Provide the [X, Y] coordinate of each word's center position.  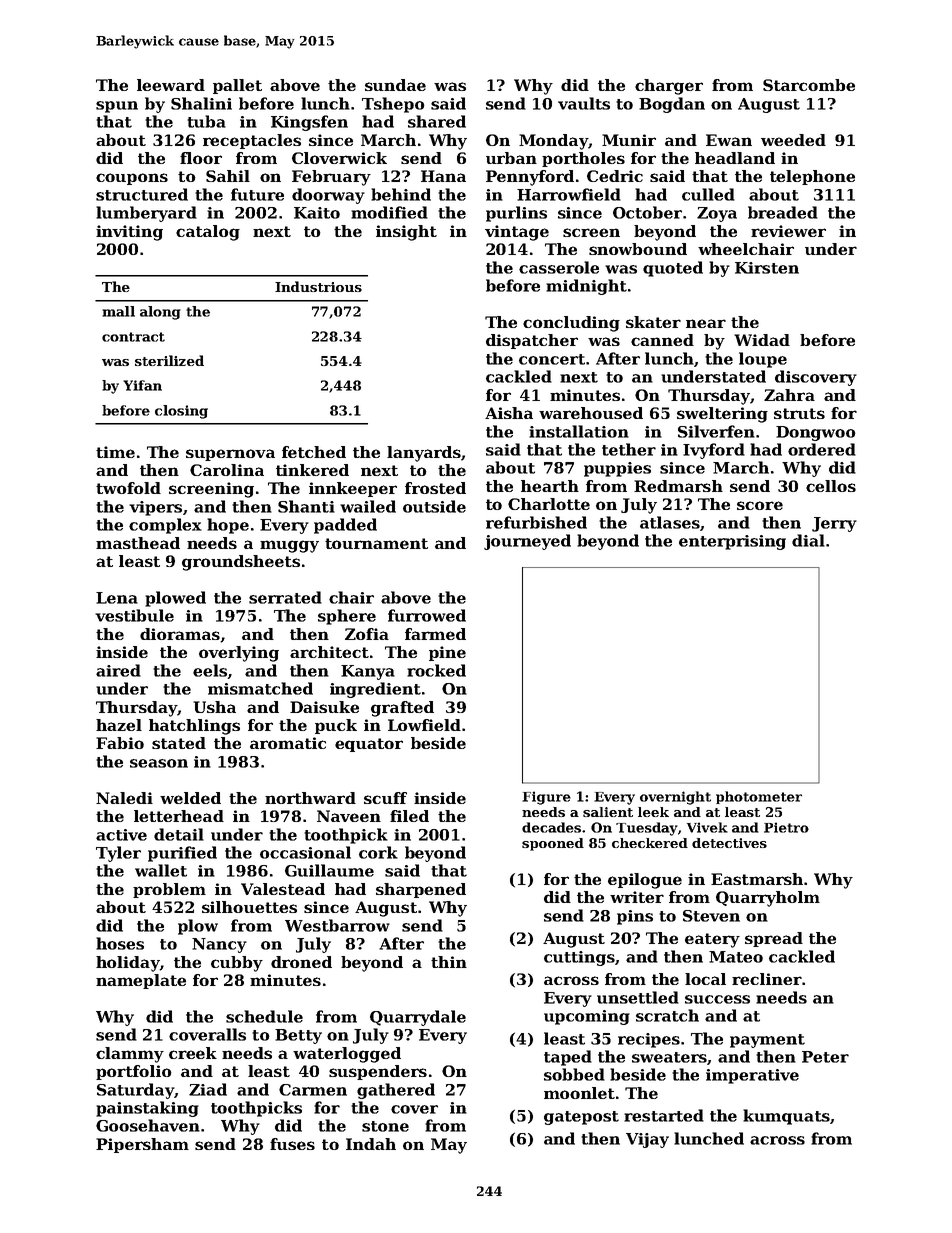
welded [190, 798]
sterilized [169, 360]
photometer [759, 797]
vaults [584, 103]
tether [629, 449]
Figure [546, 798]
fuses [292, 1144]
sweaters [670, 1058]
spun [117, 107]
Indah [371, 1144]
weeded [793, 140]
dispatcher [532, 341]
